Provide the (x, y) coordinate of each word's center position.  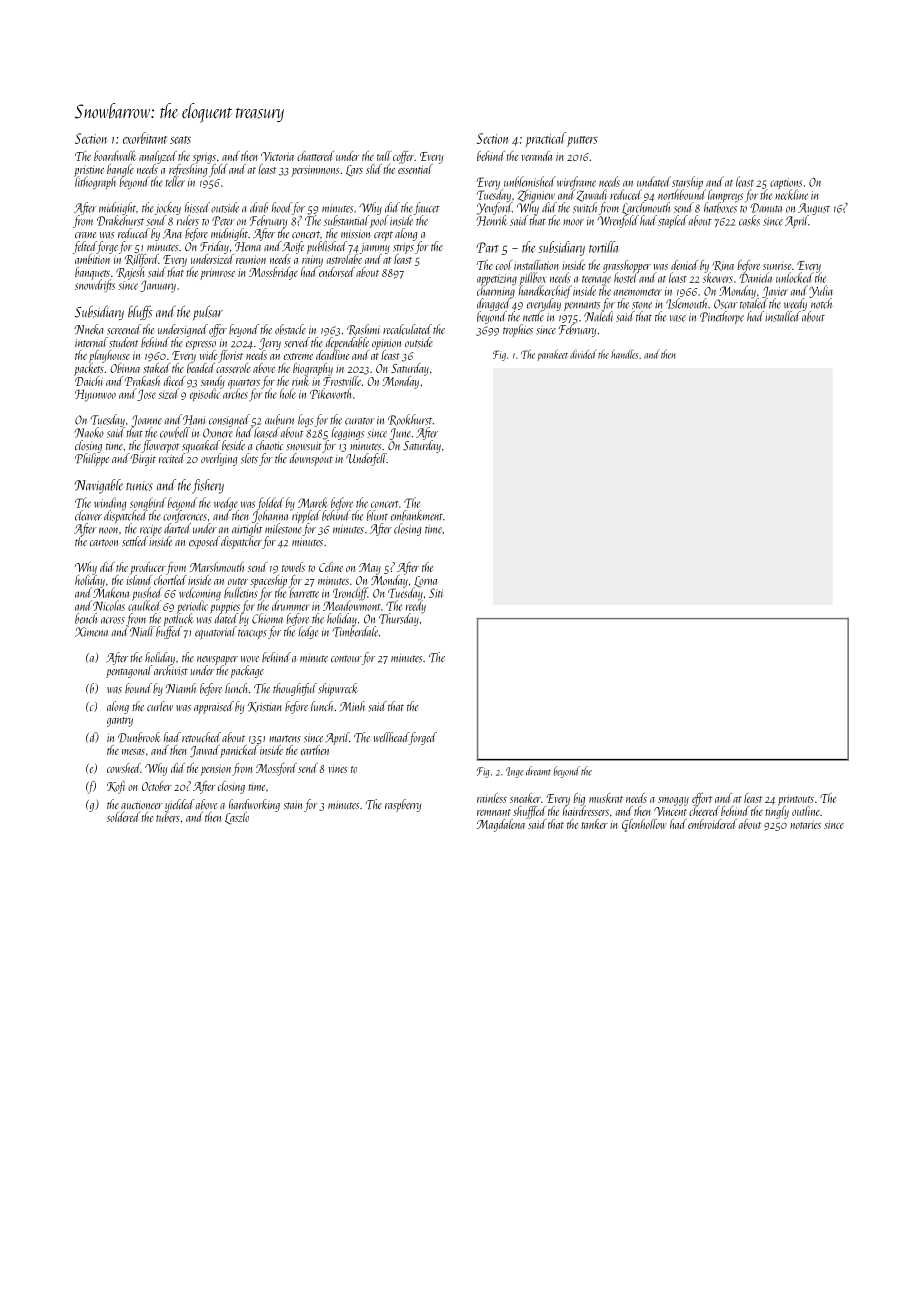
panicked (239, 751)
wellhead (391, 737)
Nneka (89, 329)
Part (487, 247)
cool (504, 265)
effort (702, 799)
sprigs (204, 158)
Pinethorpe (722, 317)
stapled (673, 221)
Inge (515, 772)
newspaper (217, 660)
